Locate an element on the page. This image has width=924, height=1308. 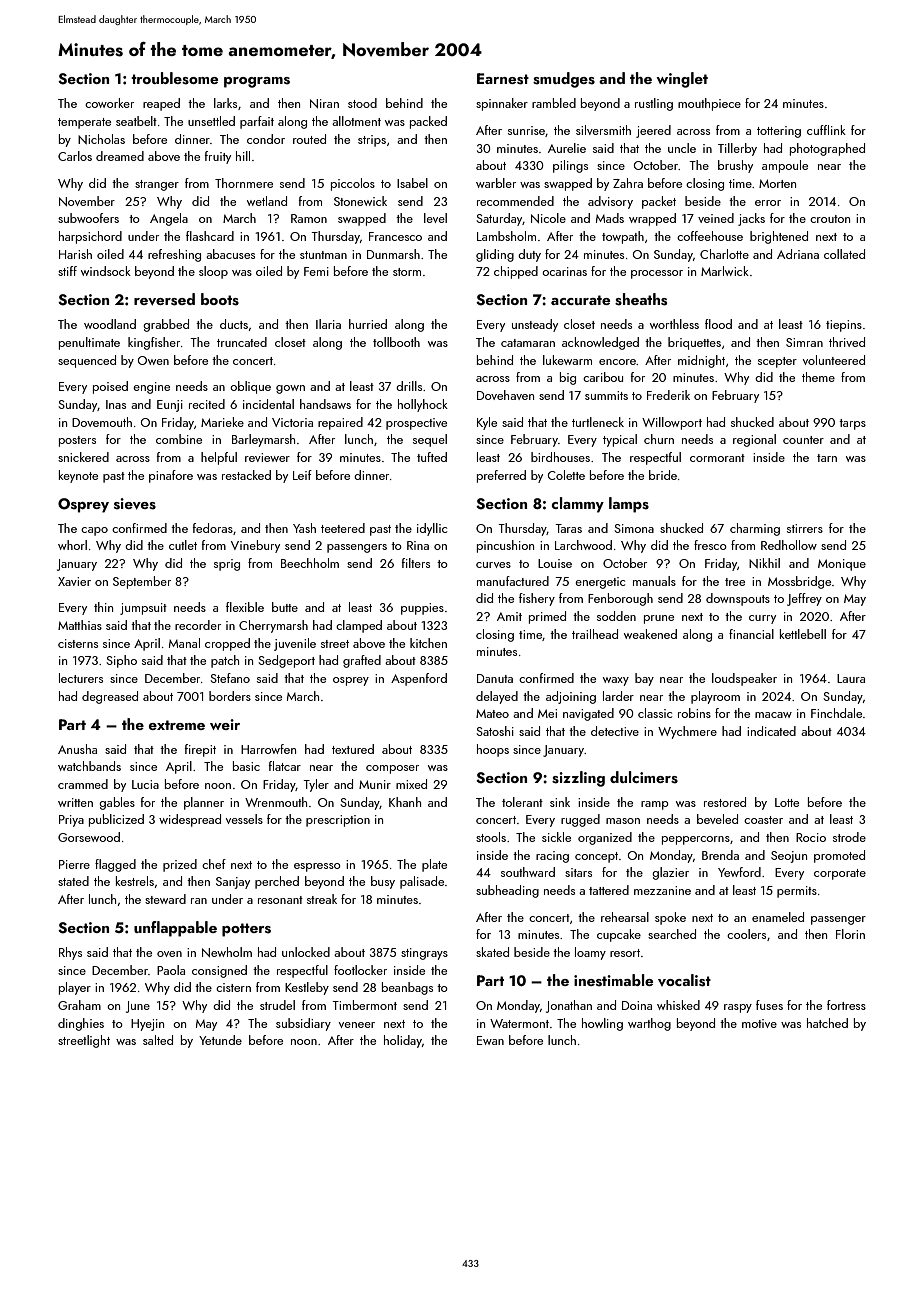
uncle is located at coordinates (682, 148).
